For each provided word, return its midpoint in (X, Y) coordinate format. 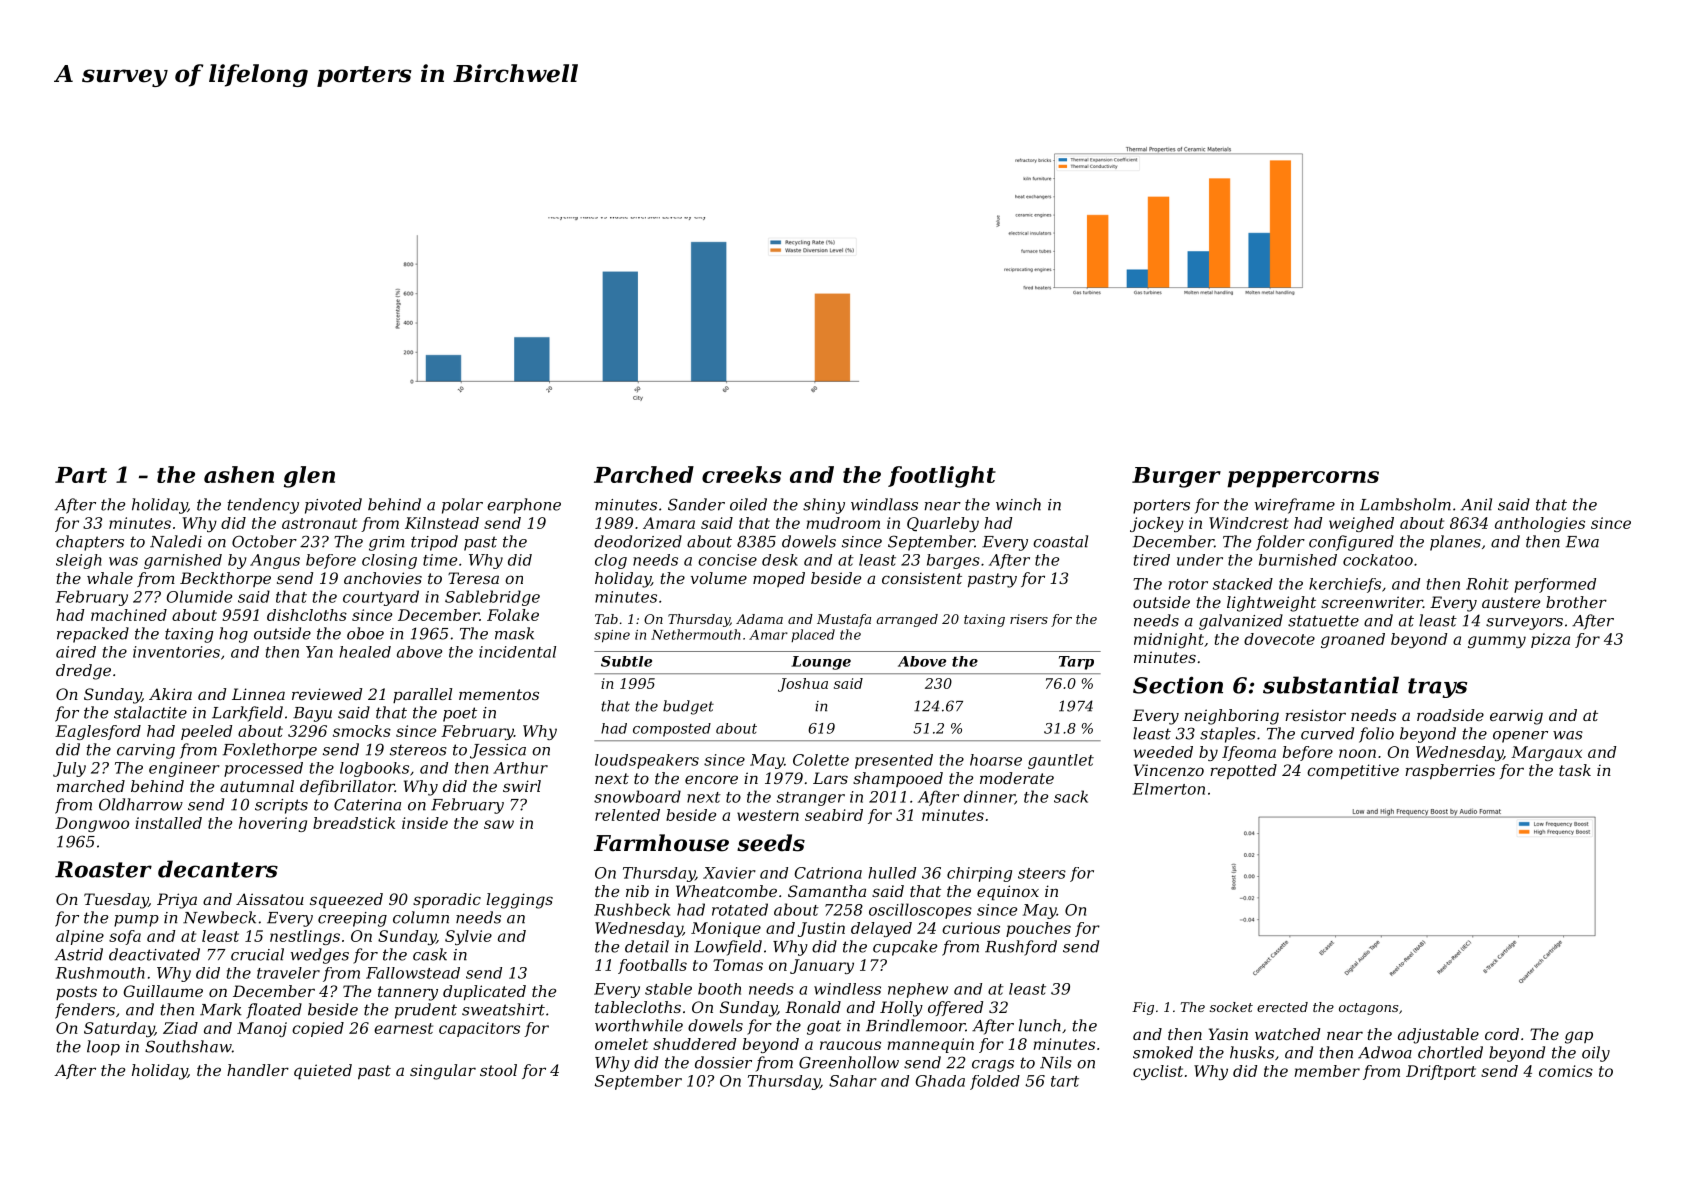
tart (1065, 1081)
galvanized (1241, 622)
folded (995, 1082)
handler (258, 1070)
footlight (942, 477)
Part (81, 475)
